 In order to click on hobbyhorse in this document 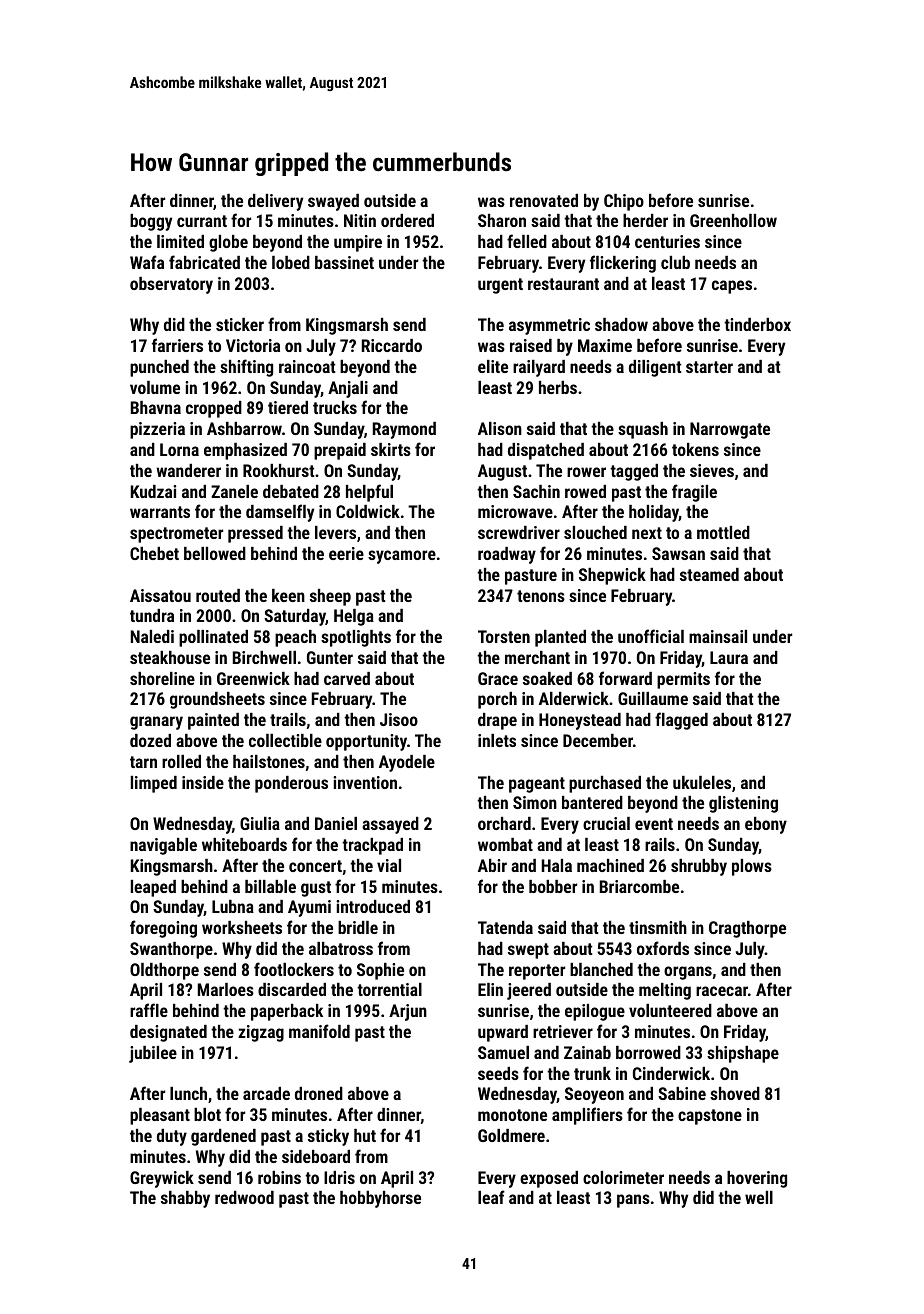, I will do `click(380, 1199)`.
